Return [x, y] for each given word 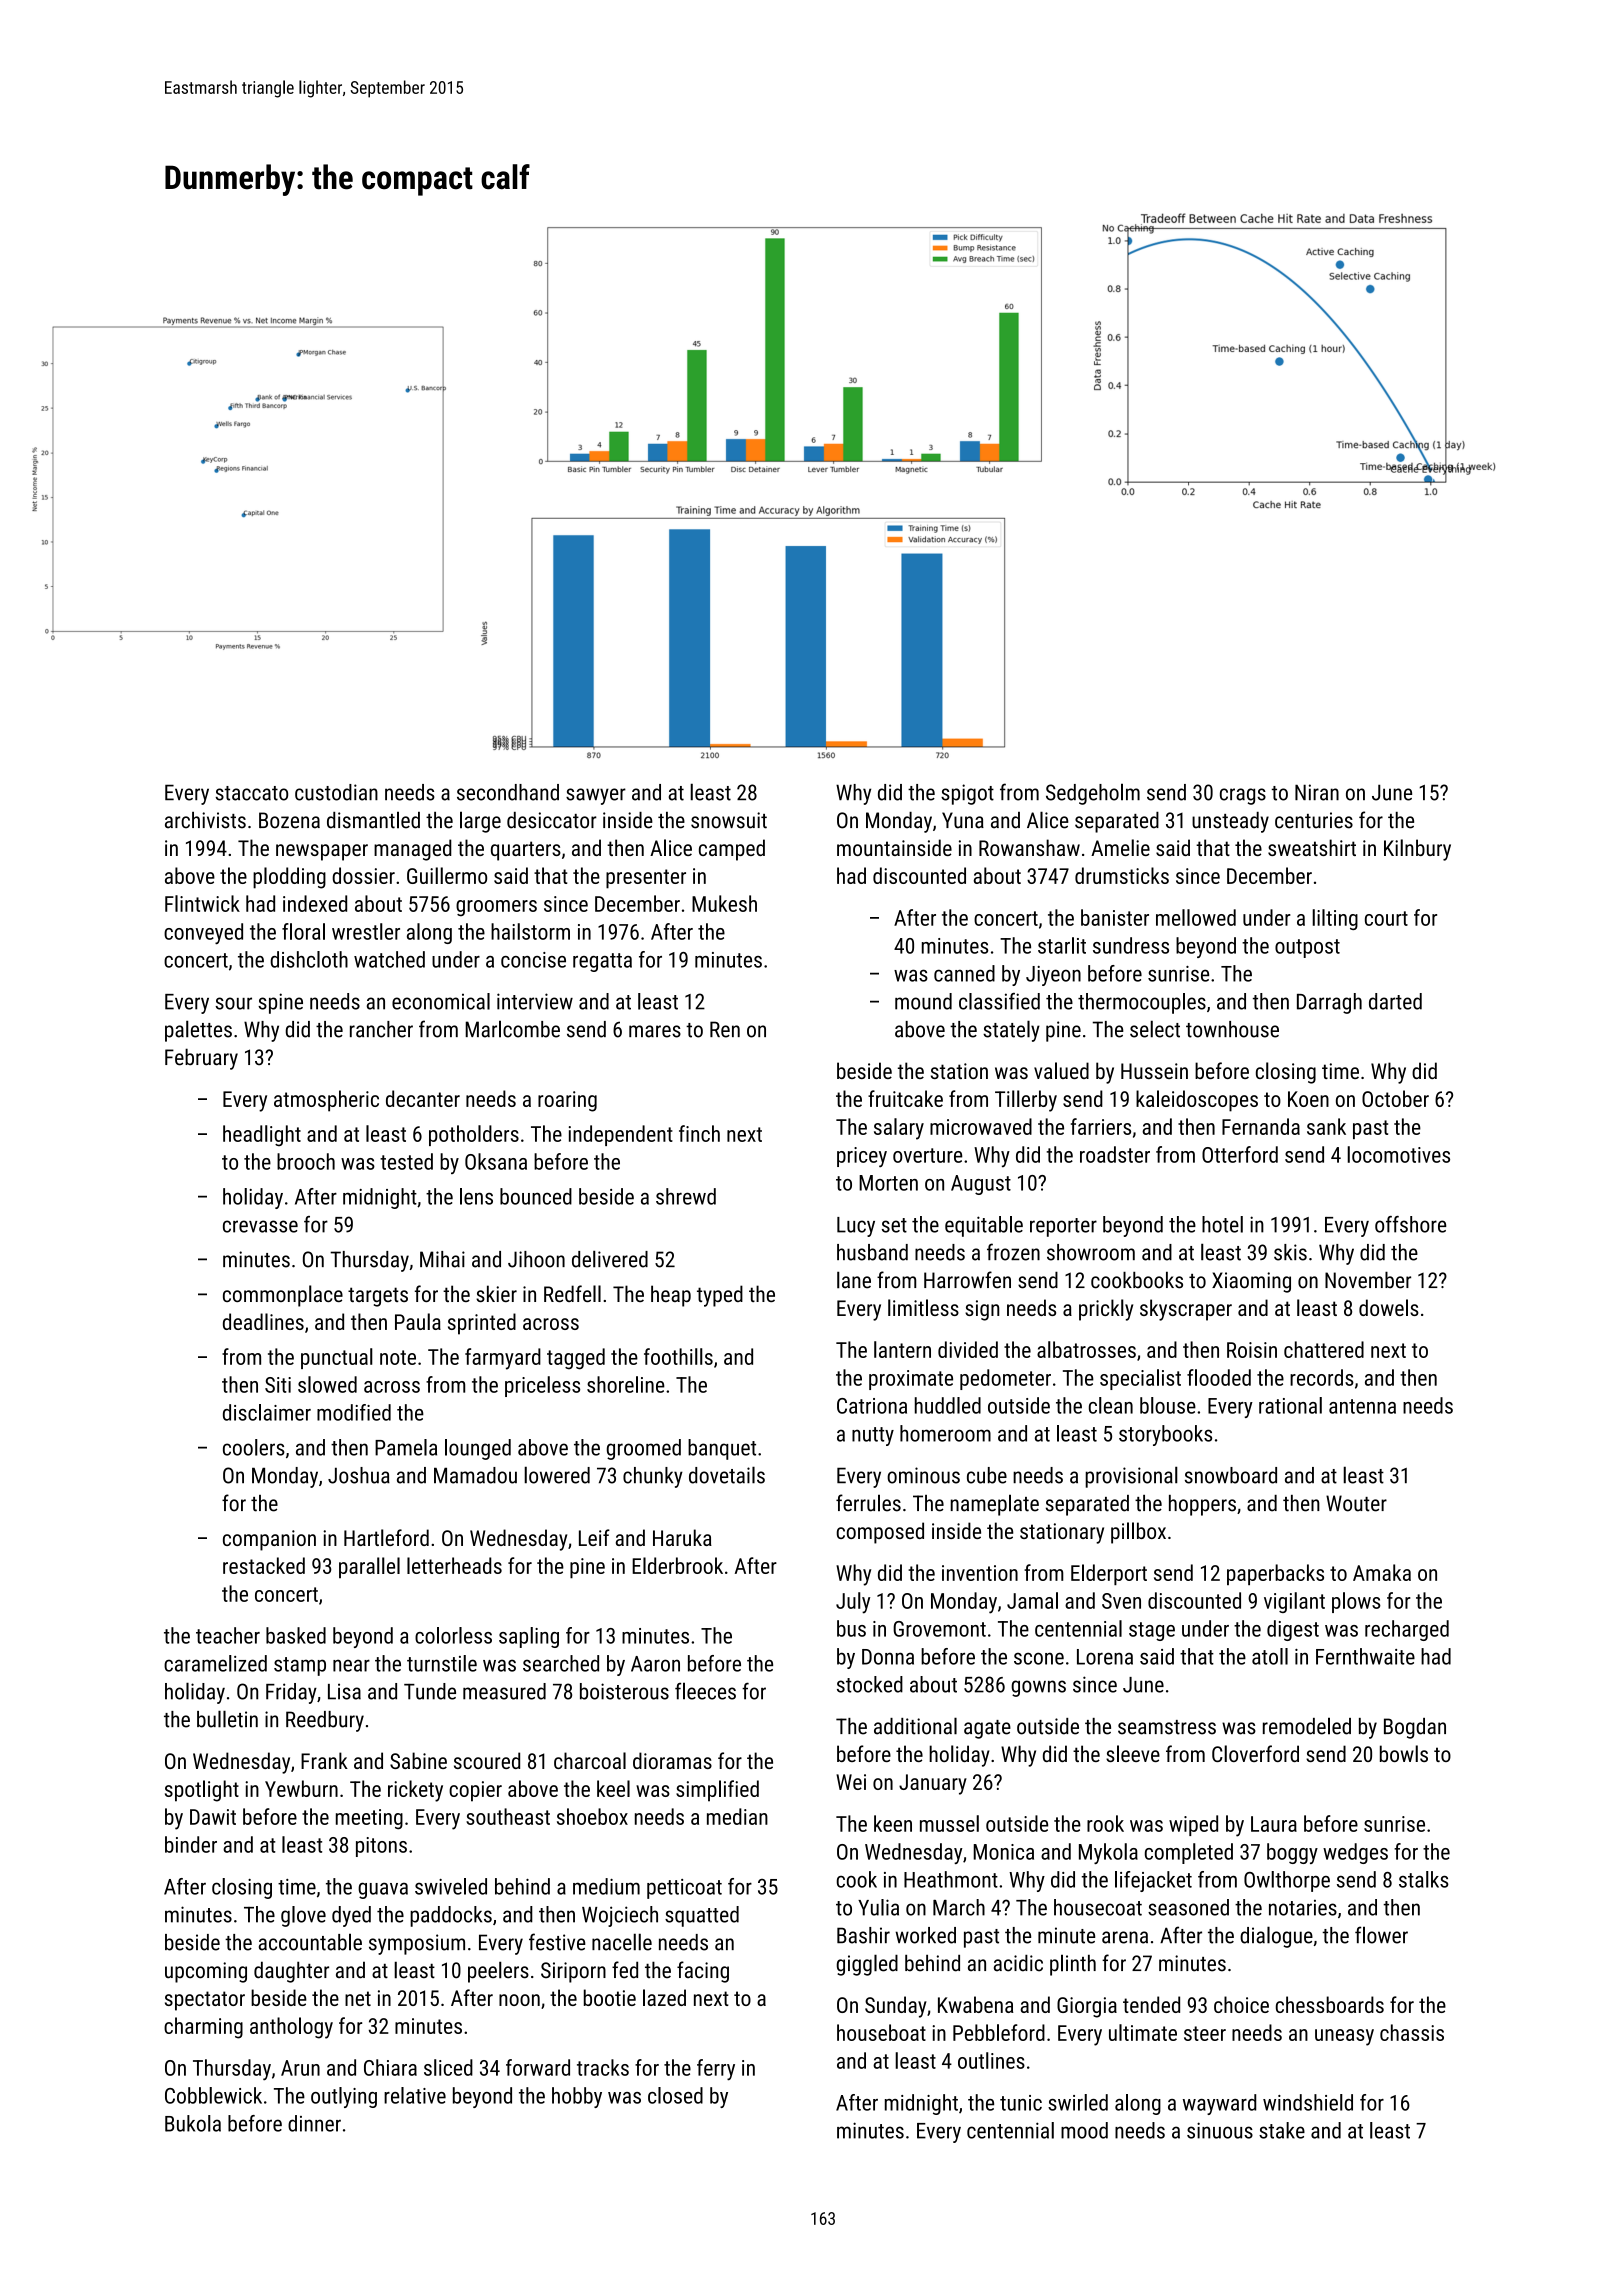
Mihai [442, 1259]
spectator [205, 2001]
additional [915, 1726]
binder [191, 1844]
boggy [1292, 1853]
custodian [336, 792]
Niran [1317, 792]
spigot [967, 794]
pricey [862, 1157]
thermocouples [1142, 1003]
